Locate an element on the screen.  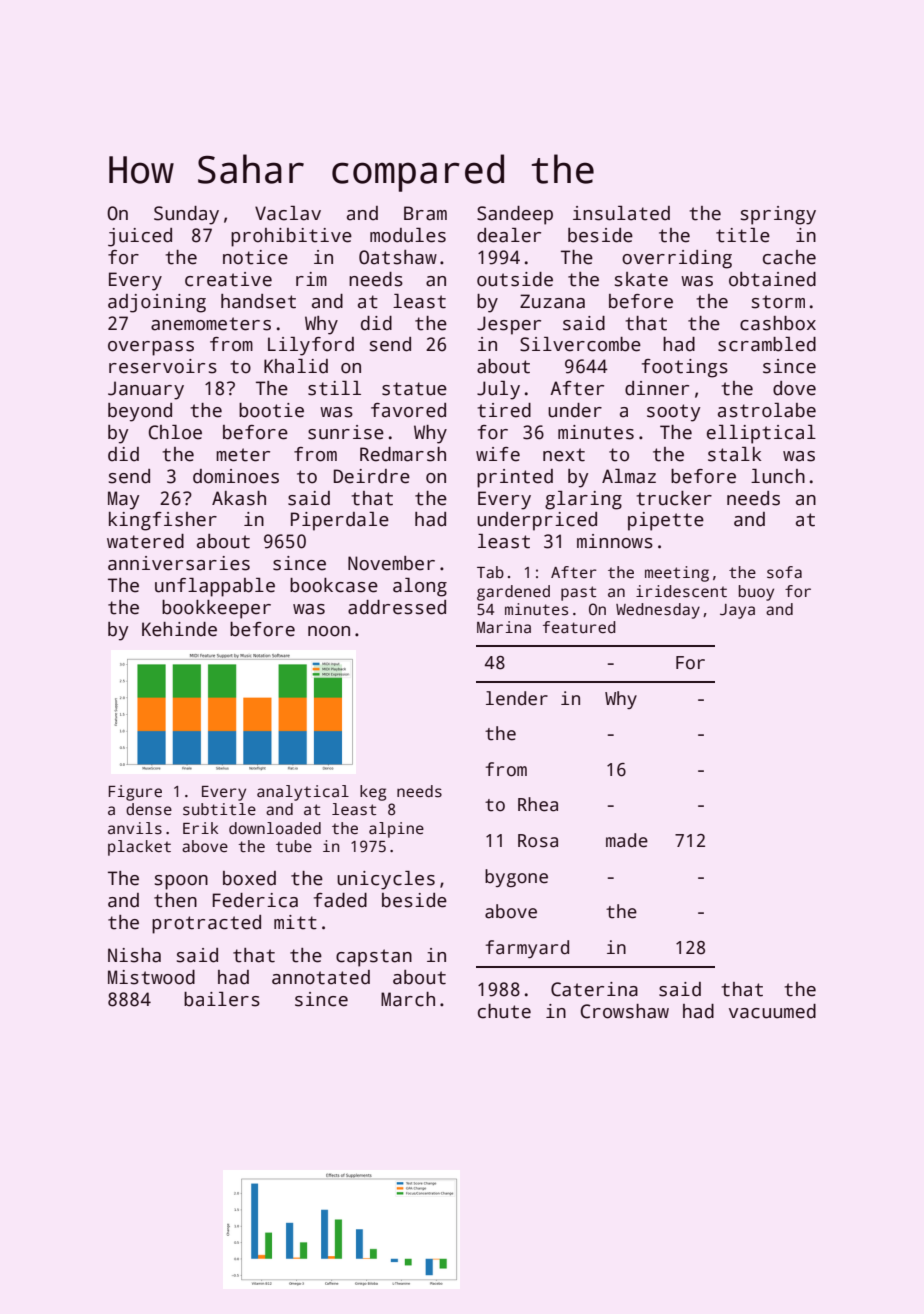
juiced is located at coordinates (140, 237).
